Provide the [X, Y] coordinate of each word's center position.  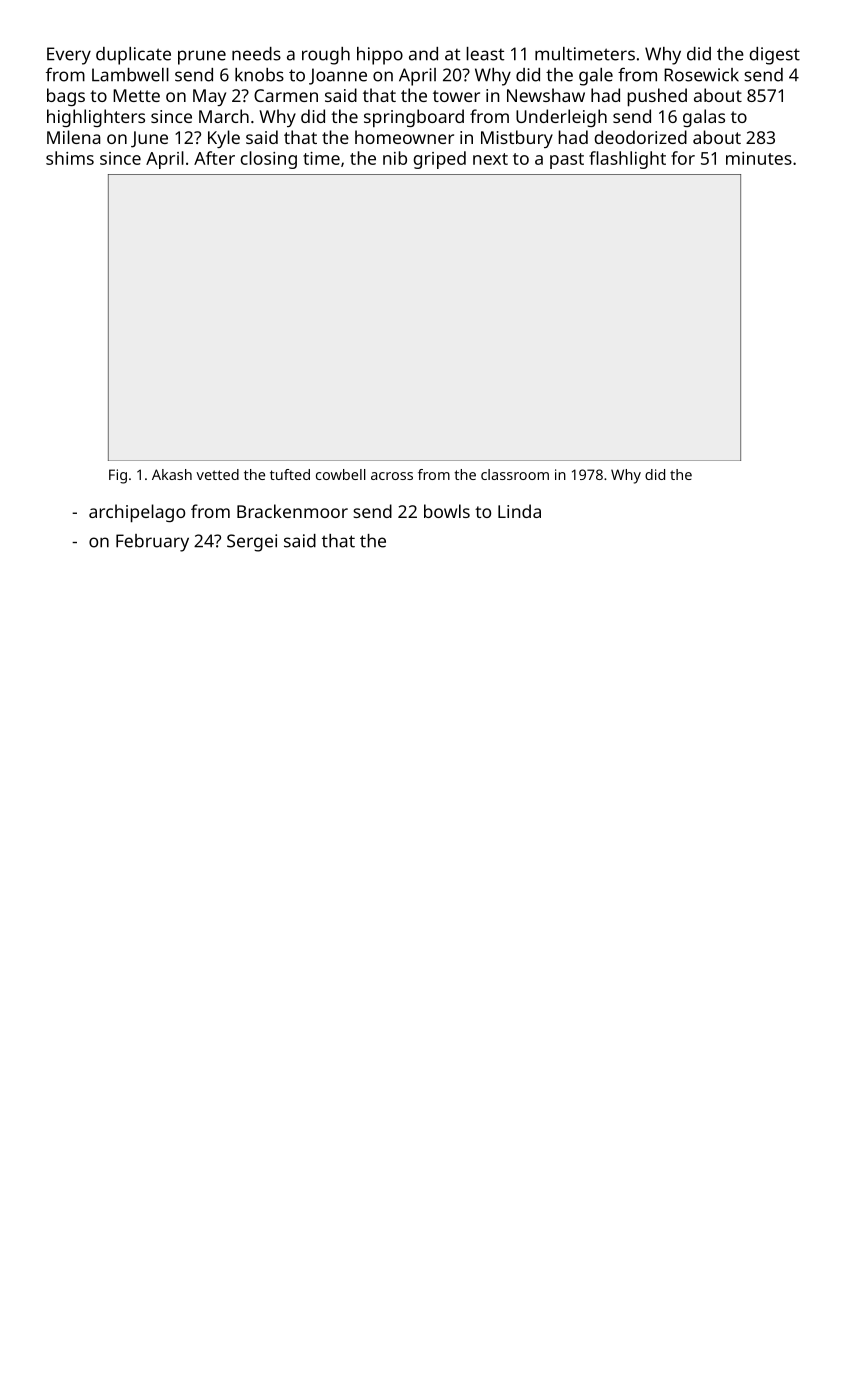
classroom [515, 474]
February [152, 543]
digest [774, 56]
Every [69, 56]
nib [395, 158]
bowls [447, 511]
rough [326, 56]
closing [269, 160]
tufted [290, 474]
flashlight [627, 160]
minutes [759, 158]
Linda [519, 511]
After [214, 158]
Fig [118, 476]
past [567, 161]
